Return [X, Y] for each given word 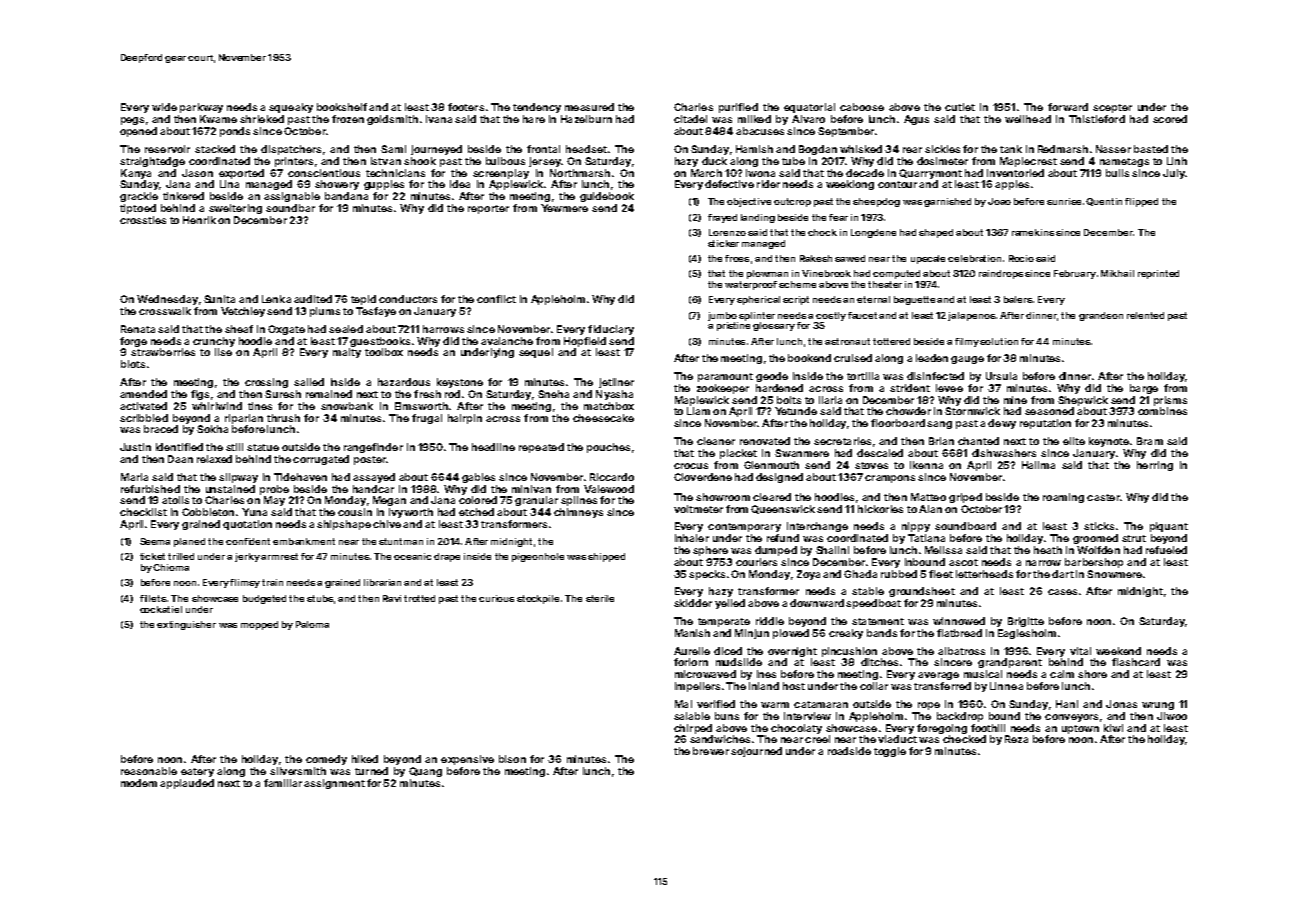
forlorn [691, 662]
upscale [928, 259]
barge [1144, 389]
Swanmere [802, 453]
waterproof [751, 285]
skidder [693, 603]
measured [589, 107]
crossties [143, 220]
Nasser [1113, 149]
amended [143, 394]
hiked [365, 759]
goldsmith [392, 120]
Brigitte [1026, 622]
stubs [320, 598]
